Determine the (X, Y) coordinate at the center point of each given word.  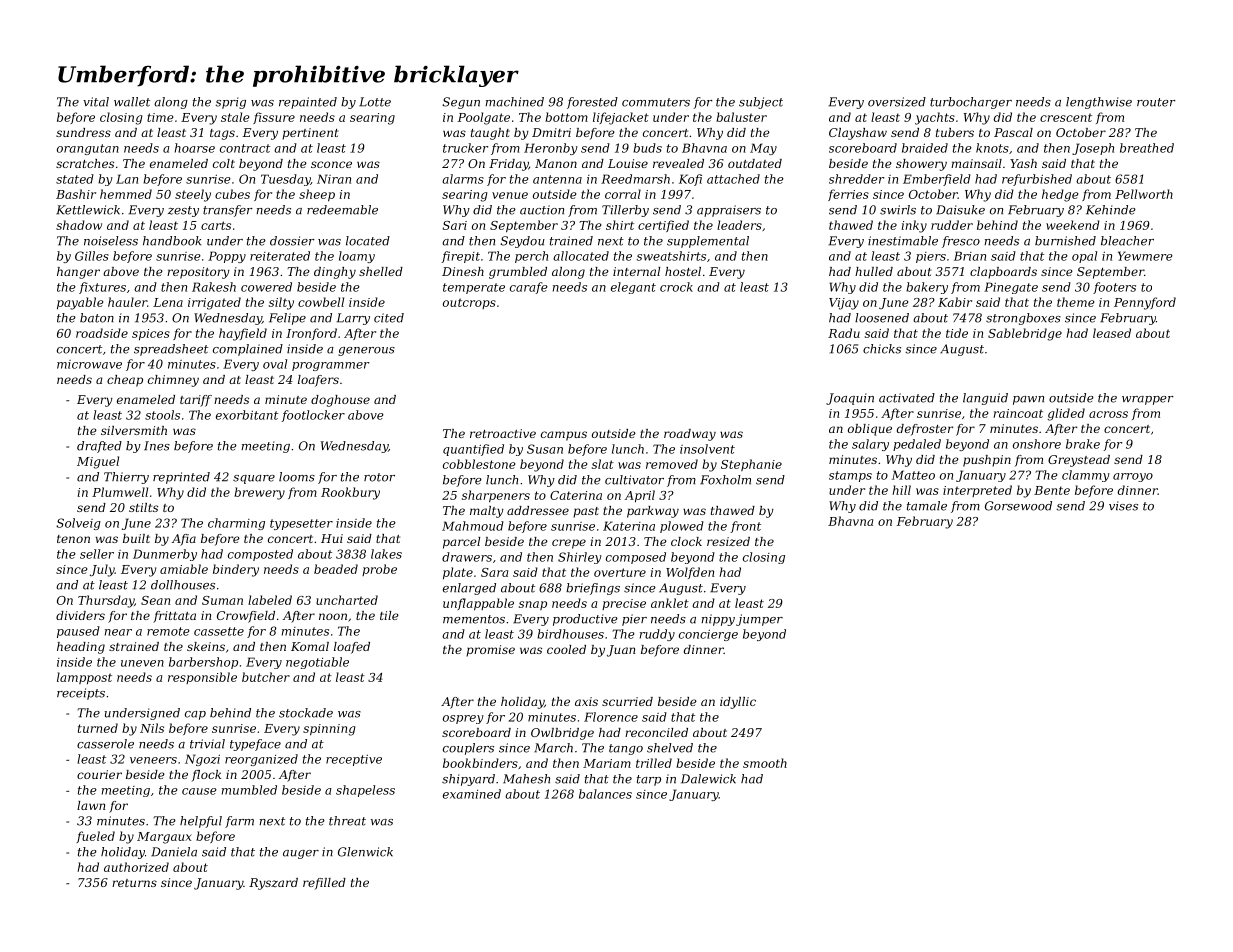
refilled (324, 884)
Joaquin (850, 399)
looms (297, 477)
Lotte (375, 102)
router (1156, 102)
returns (134, 883)
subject (761, 103)
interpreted (977, 491)
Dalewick (708, 779)
